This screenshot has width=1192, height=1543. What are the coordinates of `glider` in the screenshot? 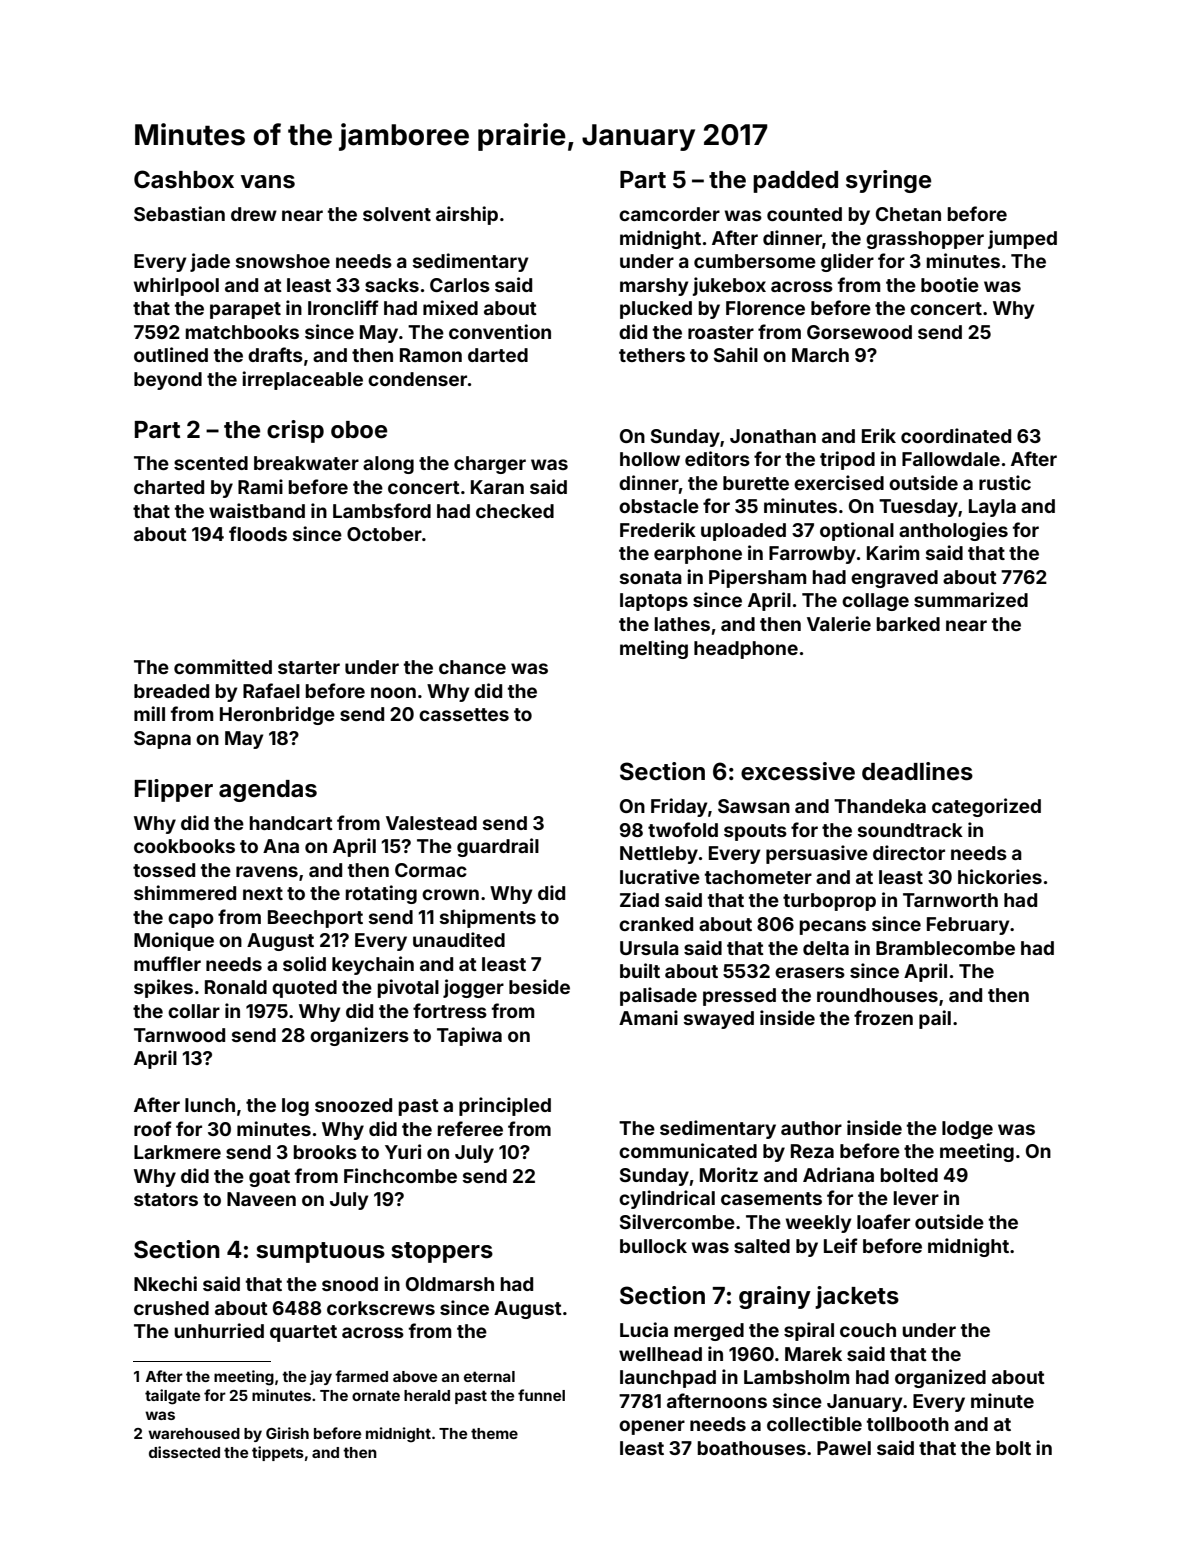 It's located at (847, 262).
